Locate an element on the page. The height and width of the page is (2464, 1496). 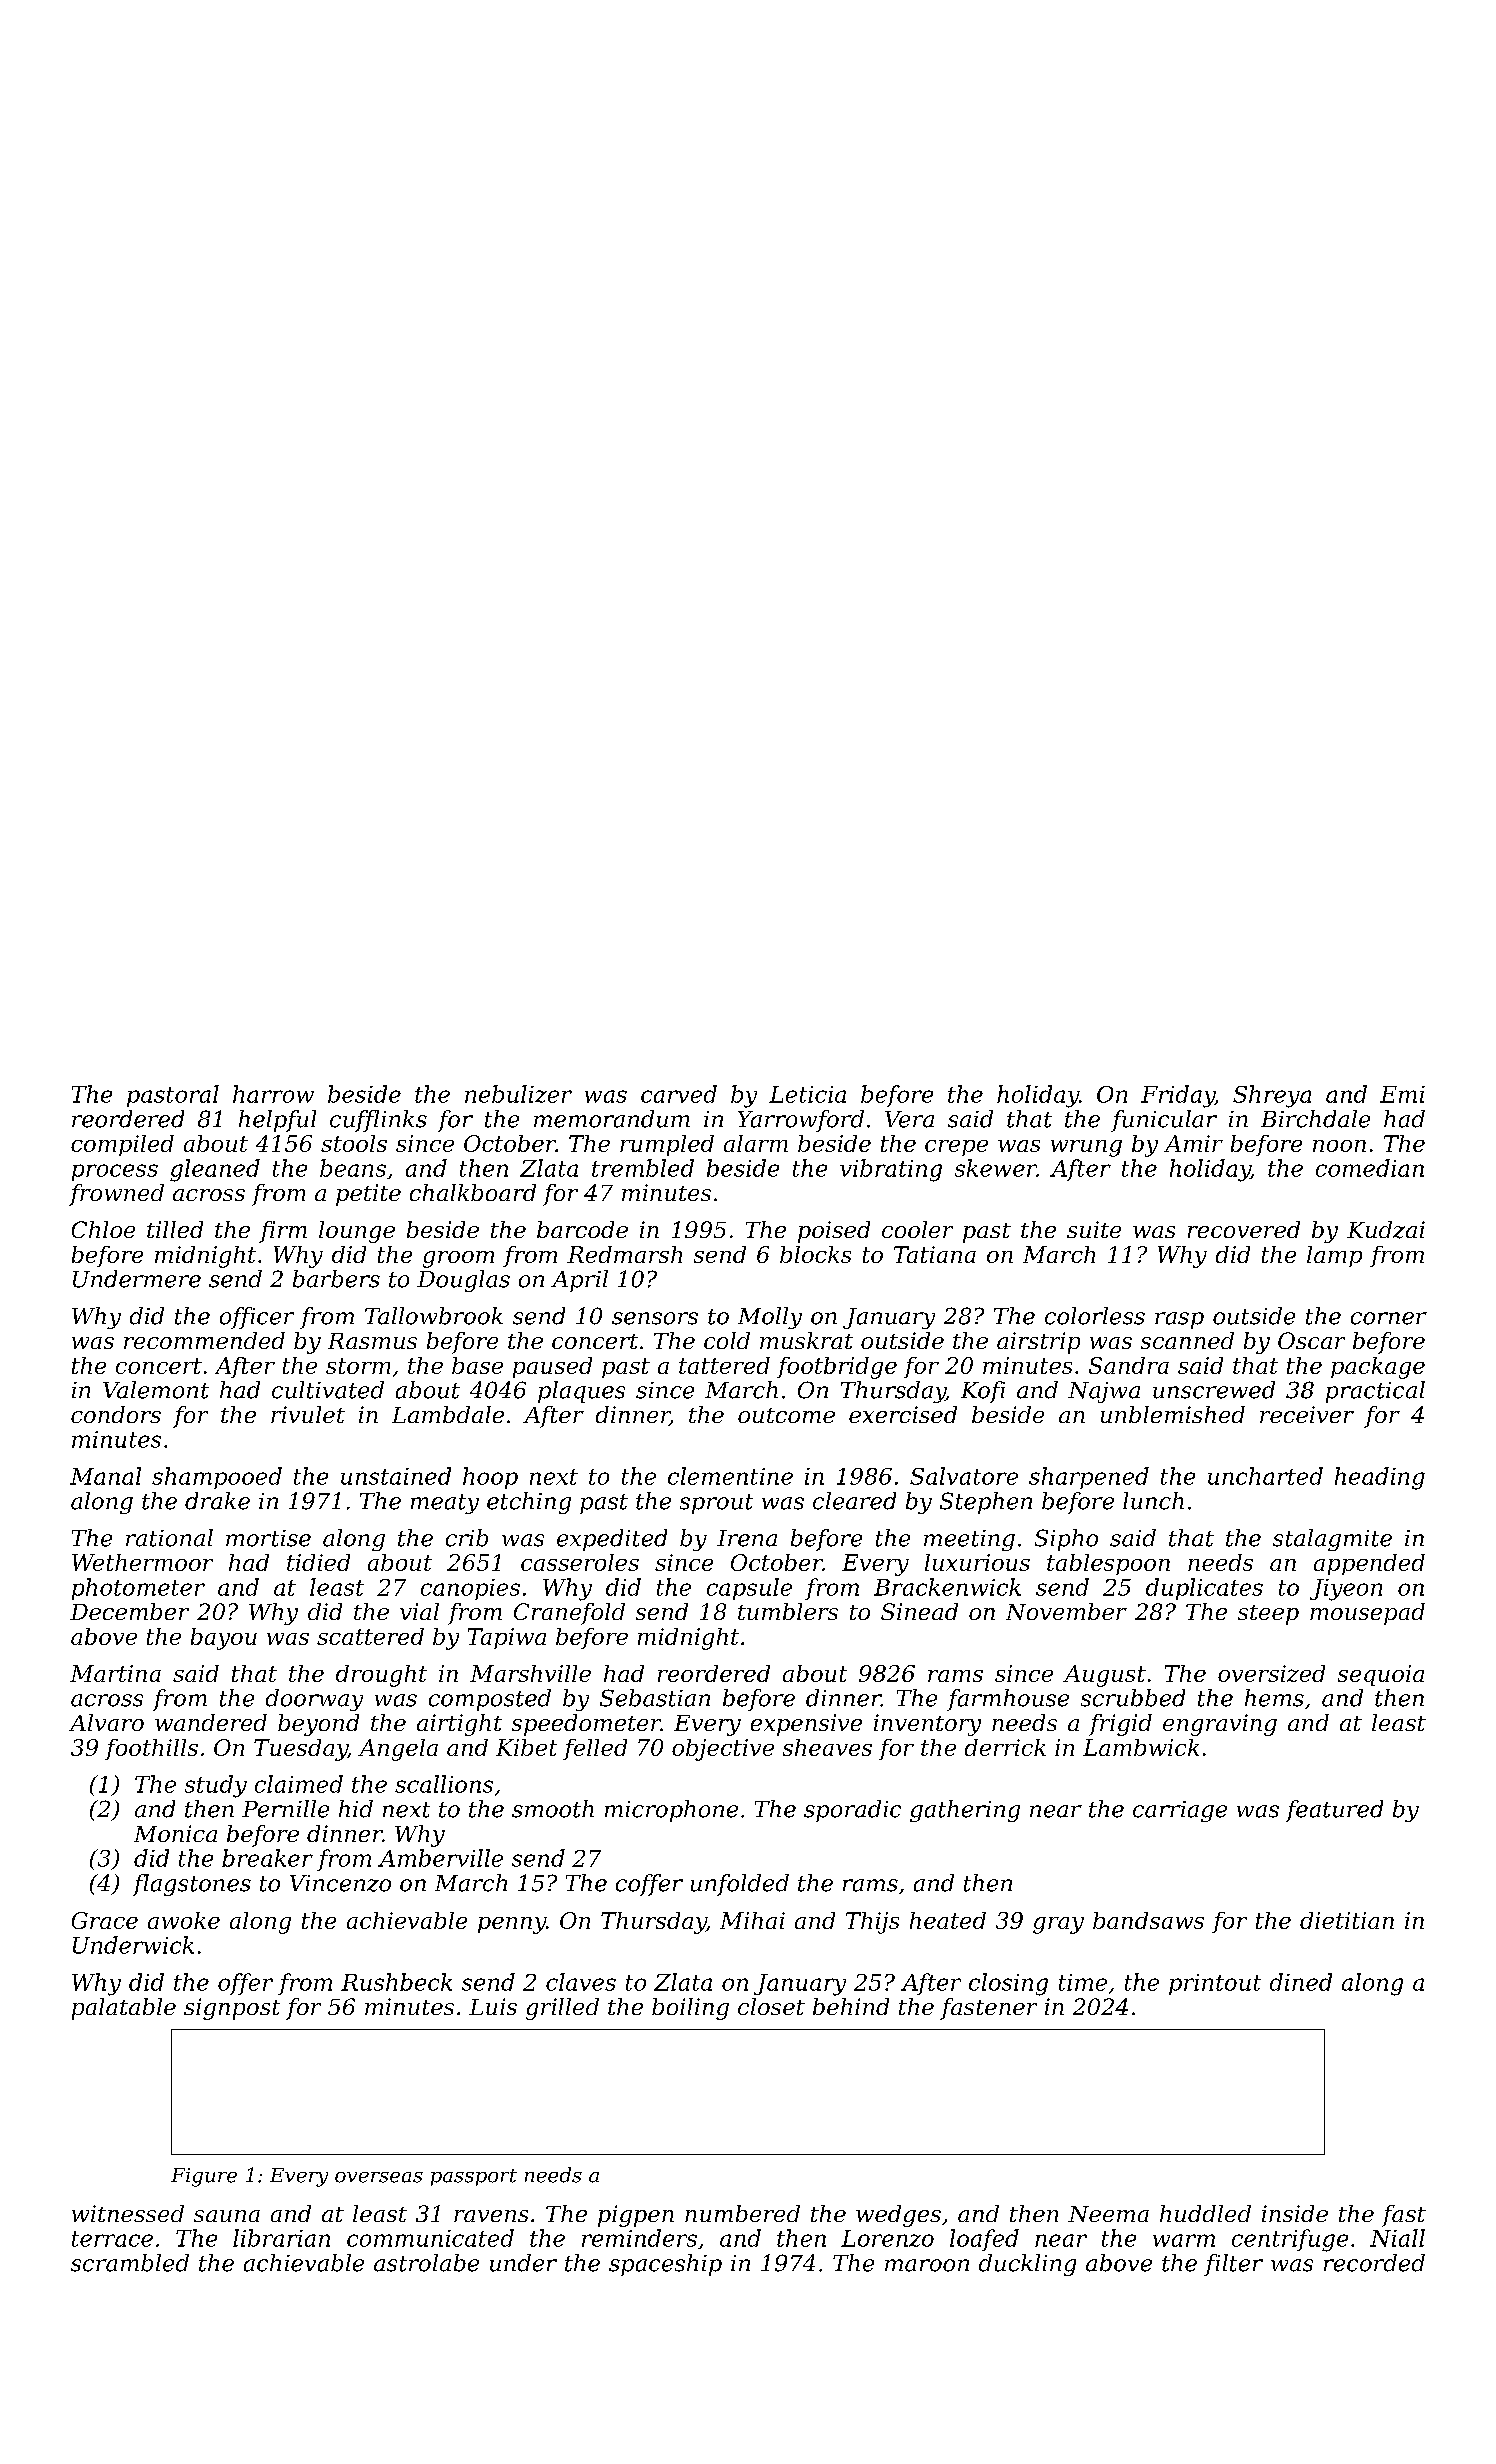
recommended is located at coordinates (204, 1340).
